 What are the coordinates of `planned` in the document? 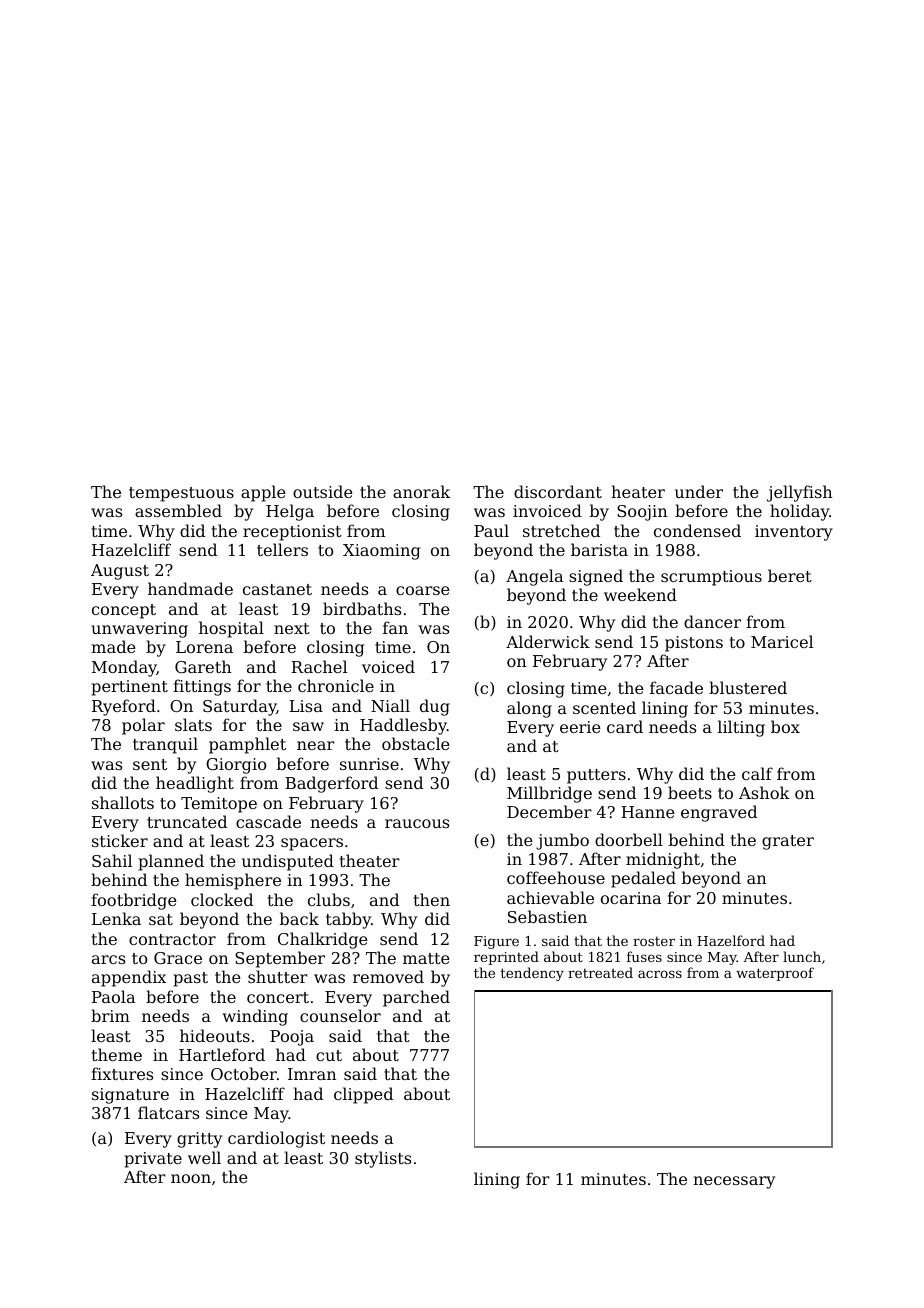 It's located at (171, 862).
